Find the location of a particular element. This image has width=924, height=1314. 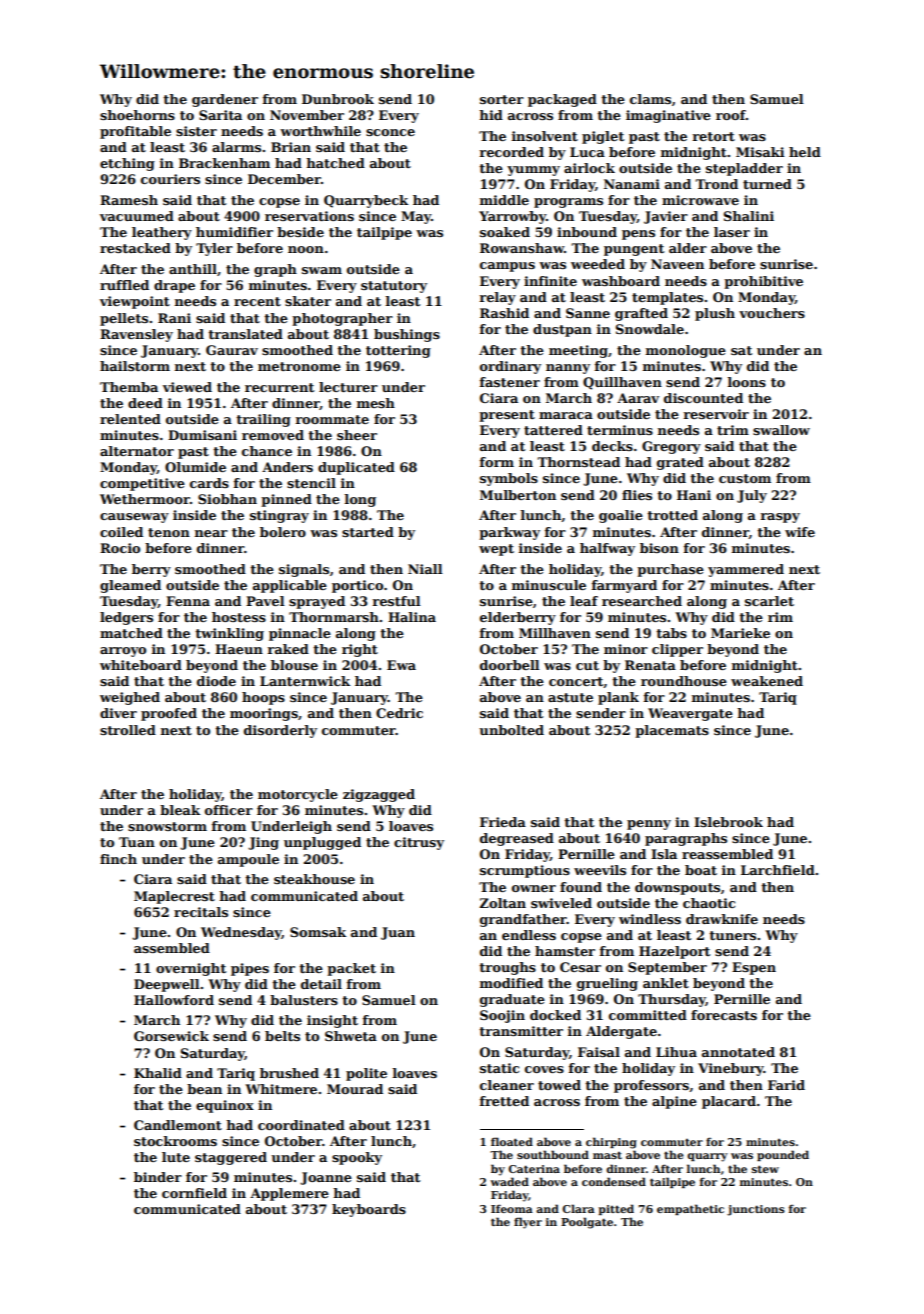

bean is located at coordinates (204, 1089).
